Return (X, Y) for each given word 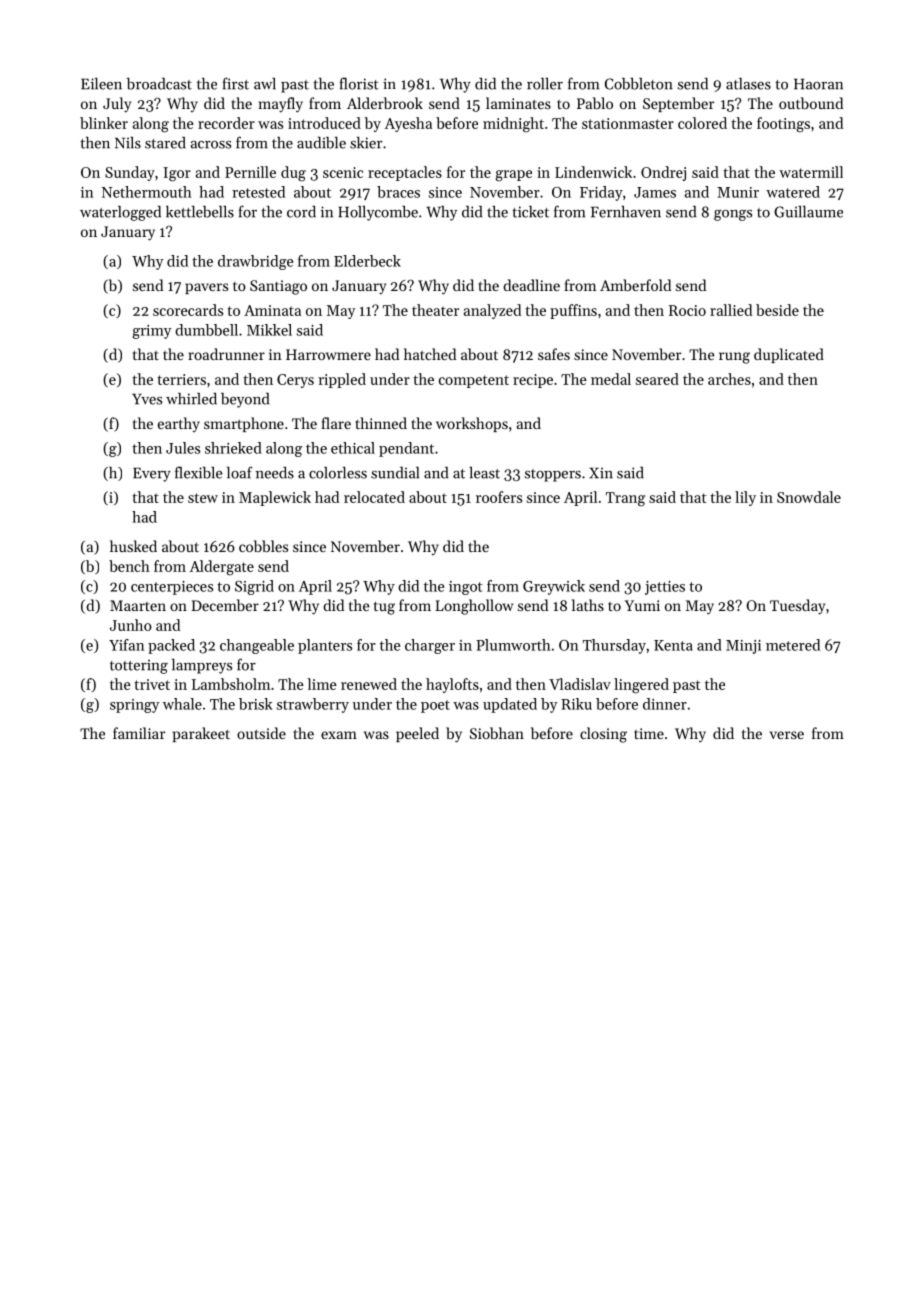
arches (729, 379)
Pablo (595, 103)
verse (787, 735)
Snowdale (809, 497)
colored (702, 123)
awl (265, 84)
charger (430, 646)
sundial (395, 472)
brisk (255, 704)
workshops (472, 424)
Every (152, 475)
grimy (151, 332)
